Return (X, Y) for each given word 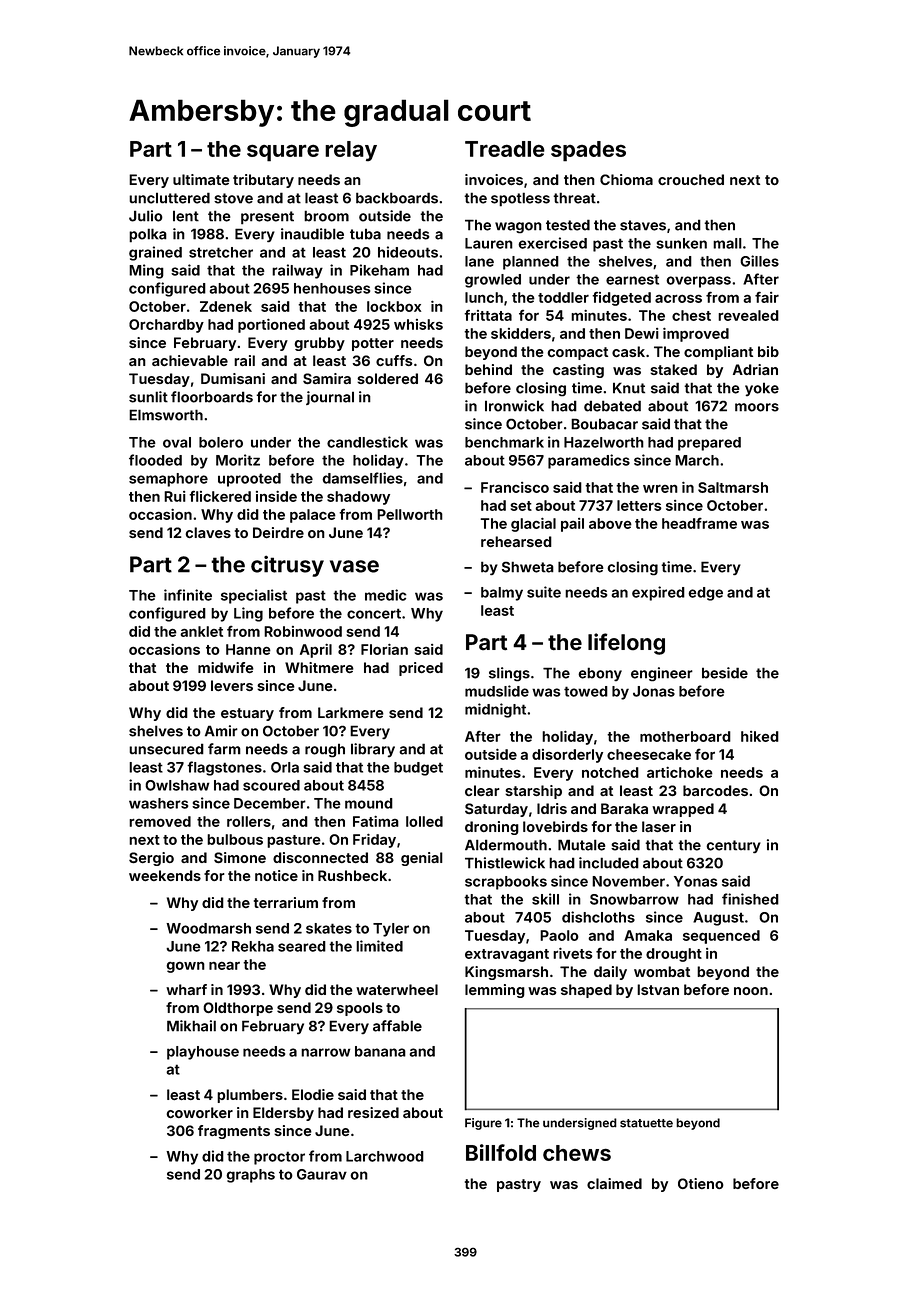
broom (326, 216)
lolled (424, 821)
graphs (250, 1176)
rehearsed (516, 541)
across (678, 299)
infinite (188, 595)
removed (160, 821)
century (733, 846)
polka (148, 235)
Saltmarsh (733, 487)
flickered (220, 496)
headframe (699, 523)
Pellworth (410, 514)
